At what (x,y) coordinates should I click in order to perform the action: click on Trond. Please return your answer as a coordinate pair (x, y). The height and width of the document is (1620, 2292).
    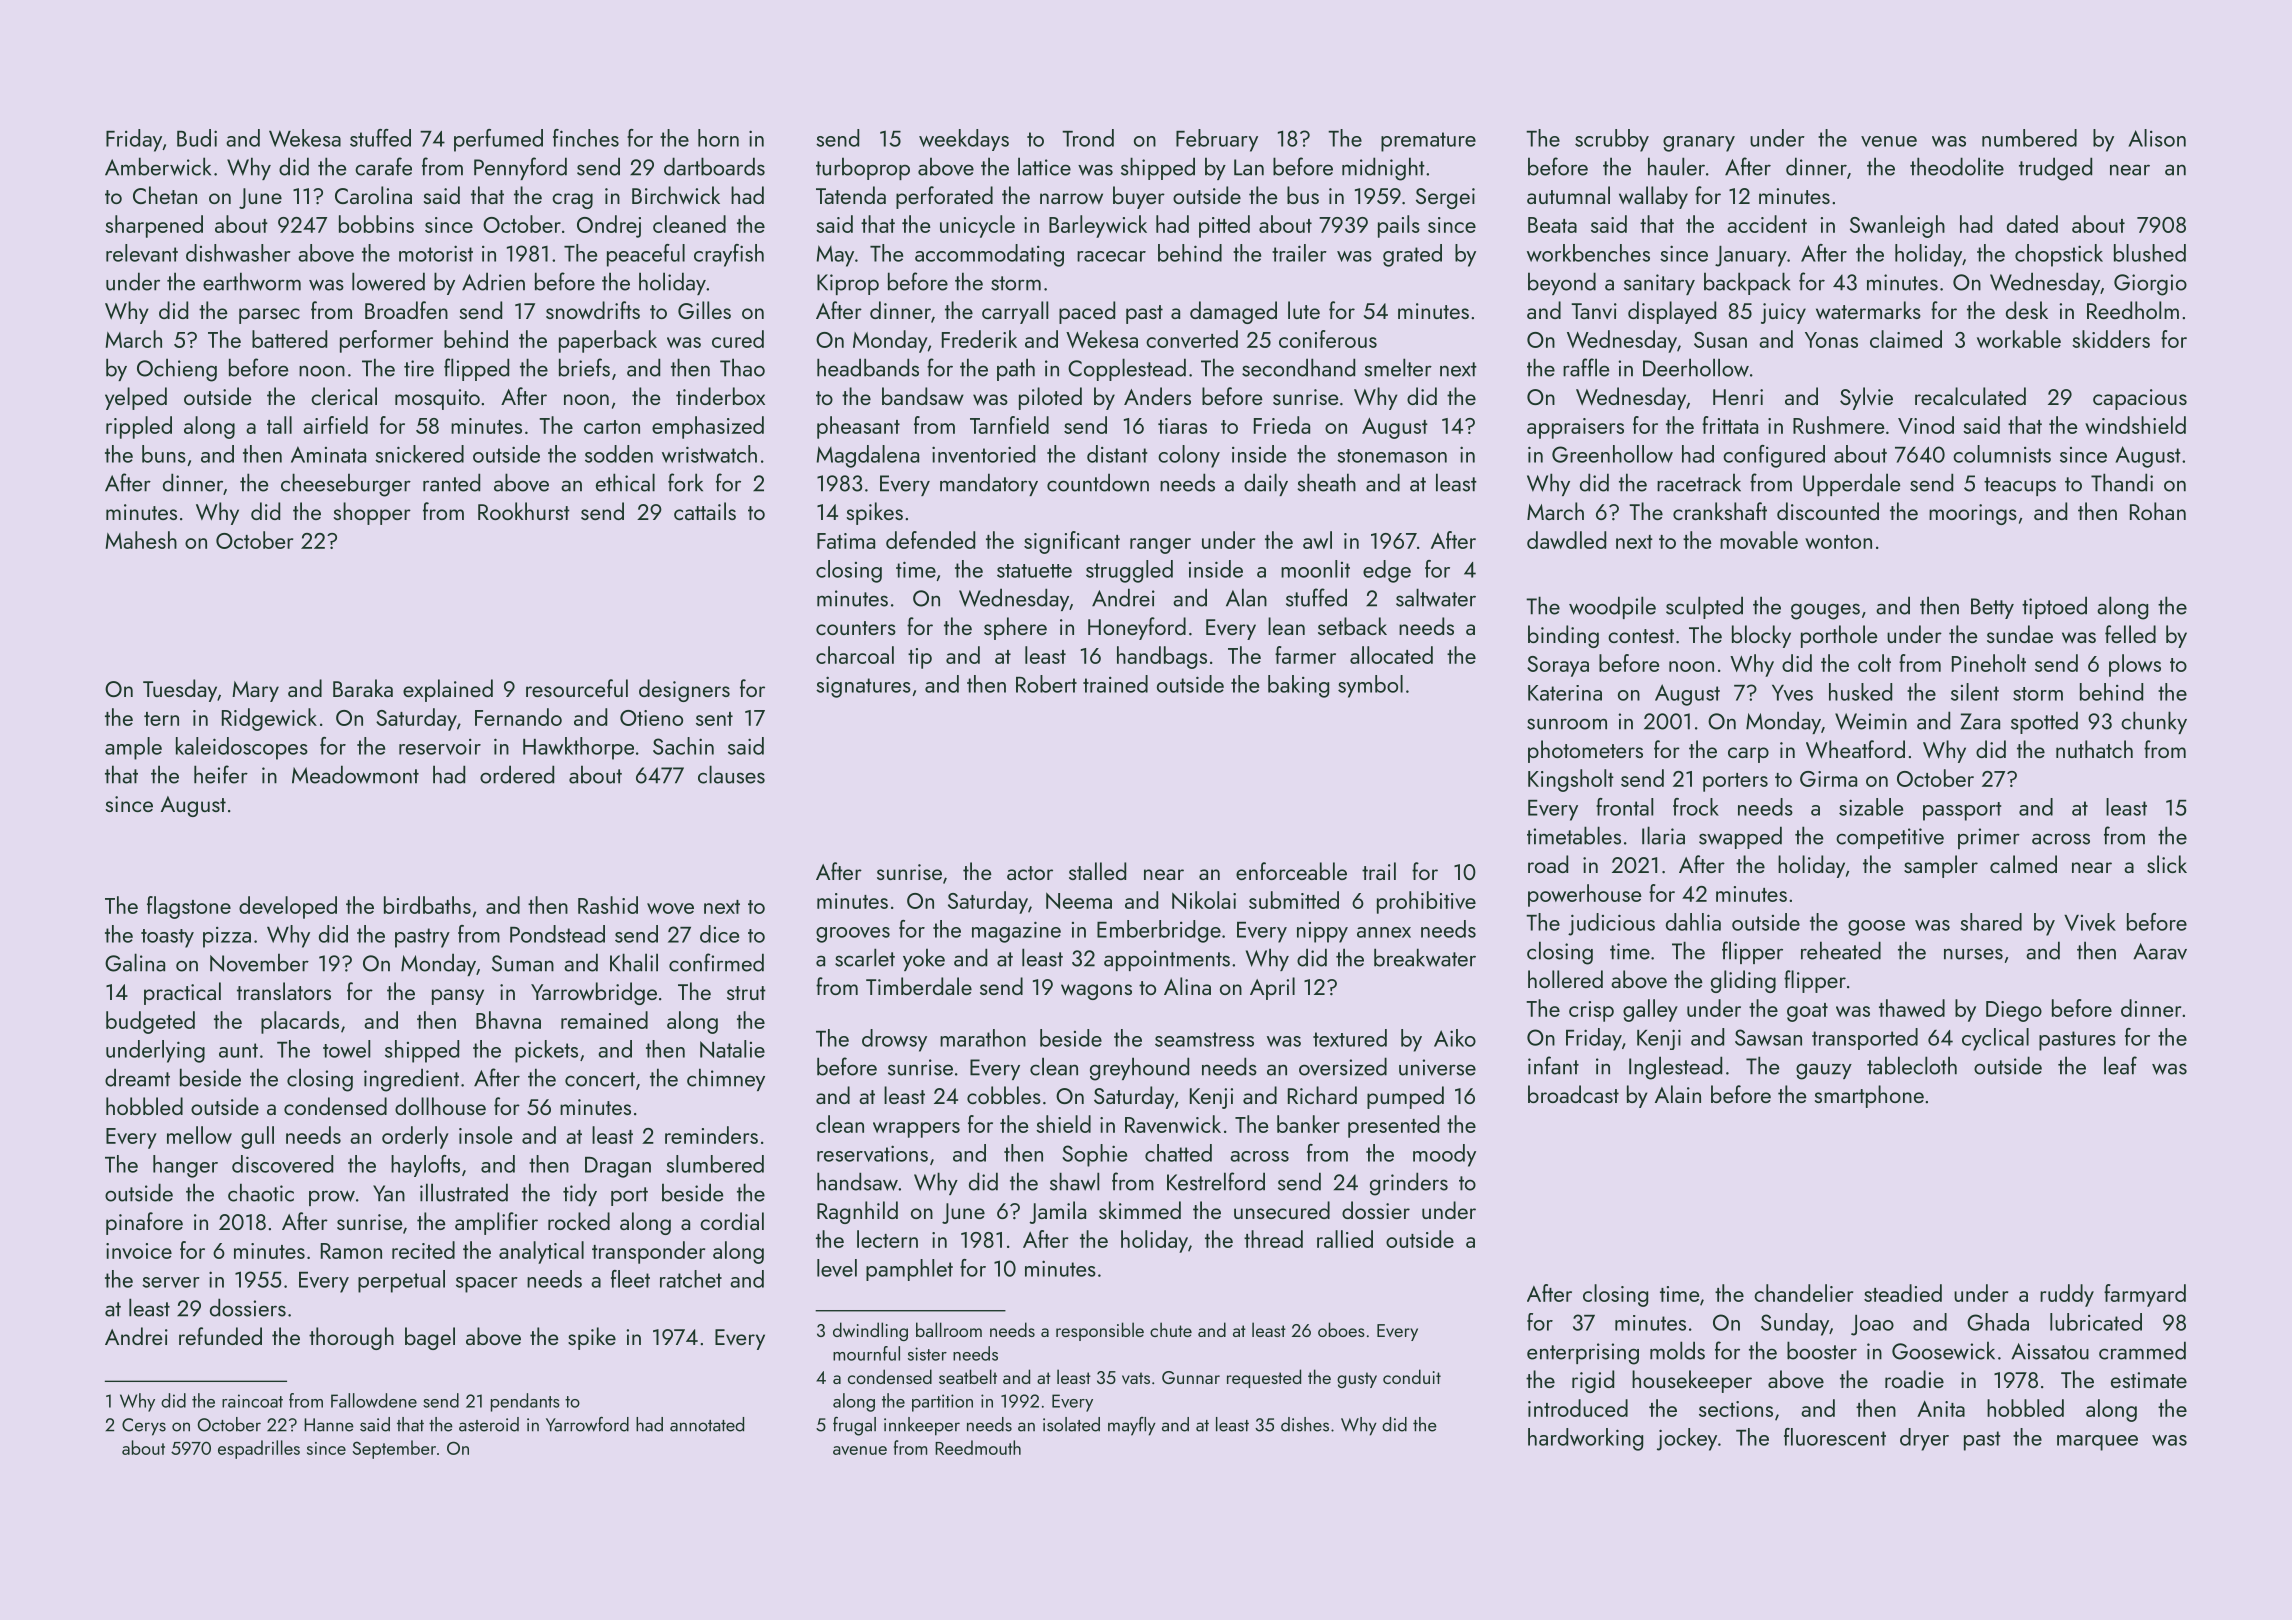
    Looking at the image, I should click on (1088, 138).
